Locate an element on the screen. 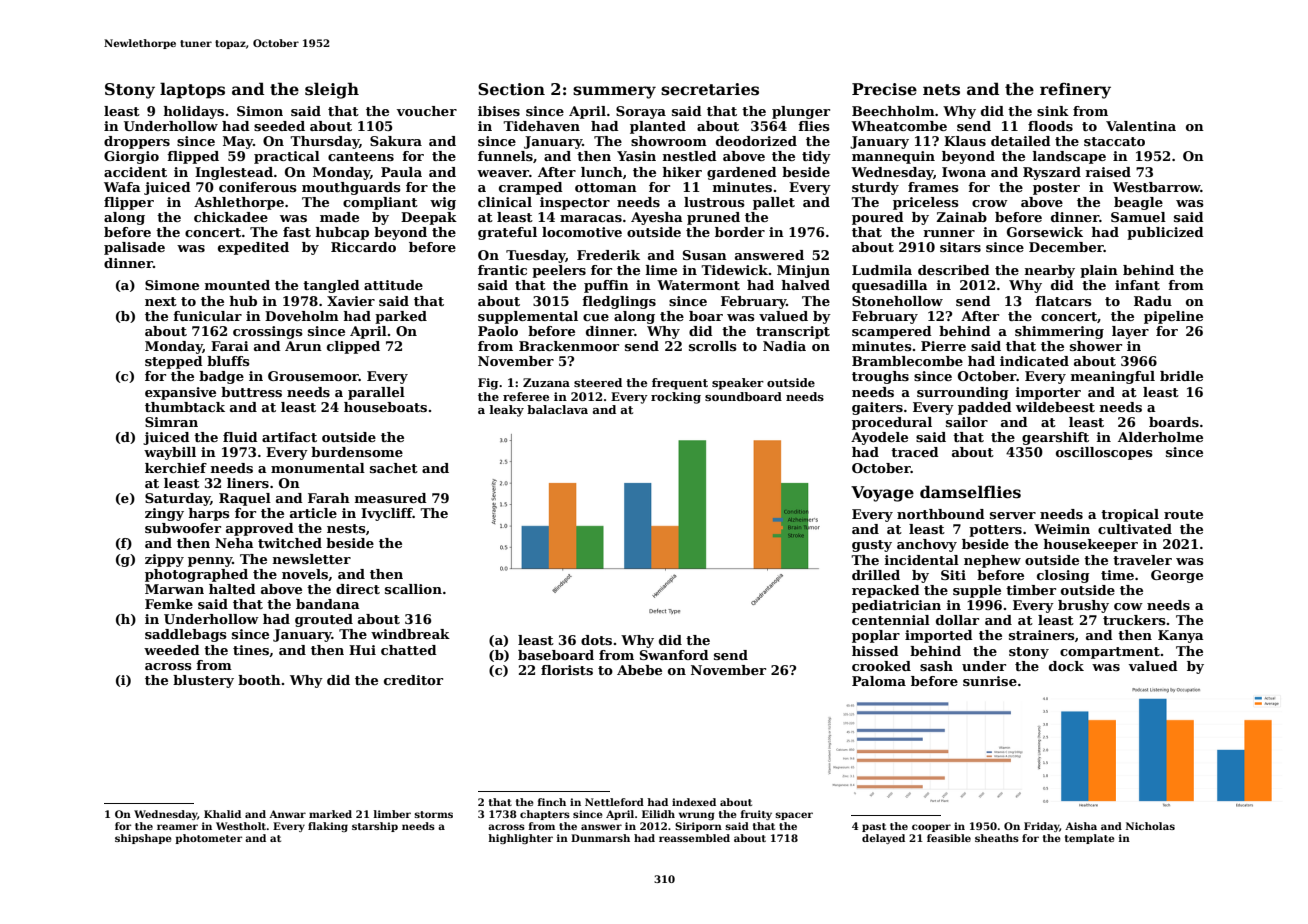 The height and width of the screenshot is (924, 1308). nestled is located at coordinates (690, 156).
